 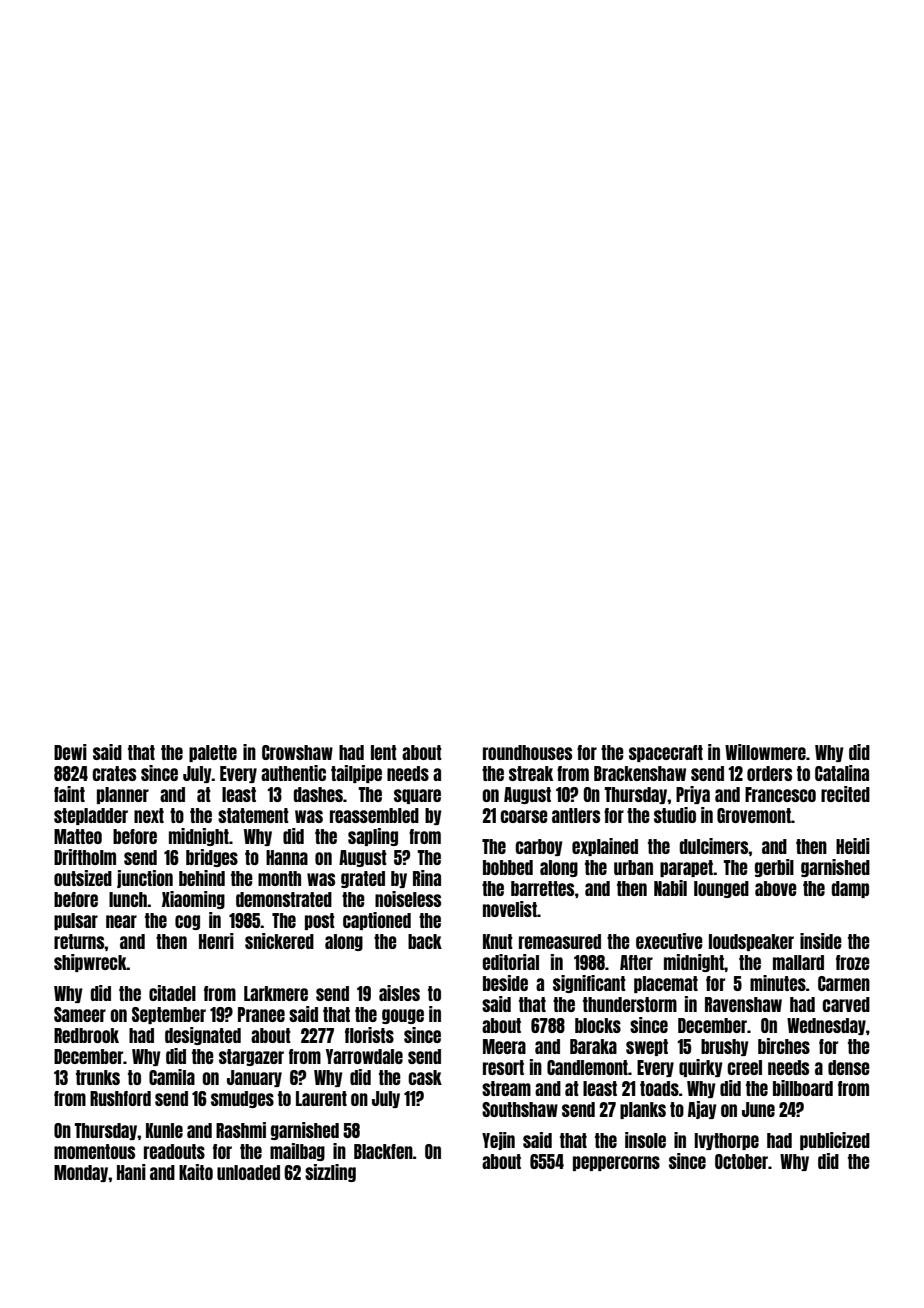 I want to click on Priya, so click(x=693, y=795).
